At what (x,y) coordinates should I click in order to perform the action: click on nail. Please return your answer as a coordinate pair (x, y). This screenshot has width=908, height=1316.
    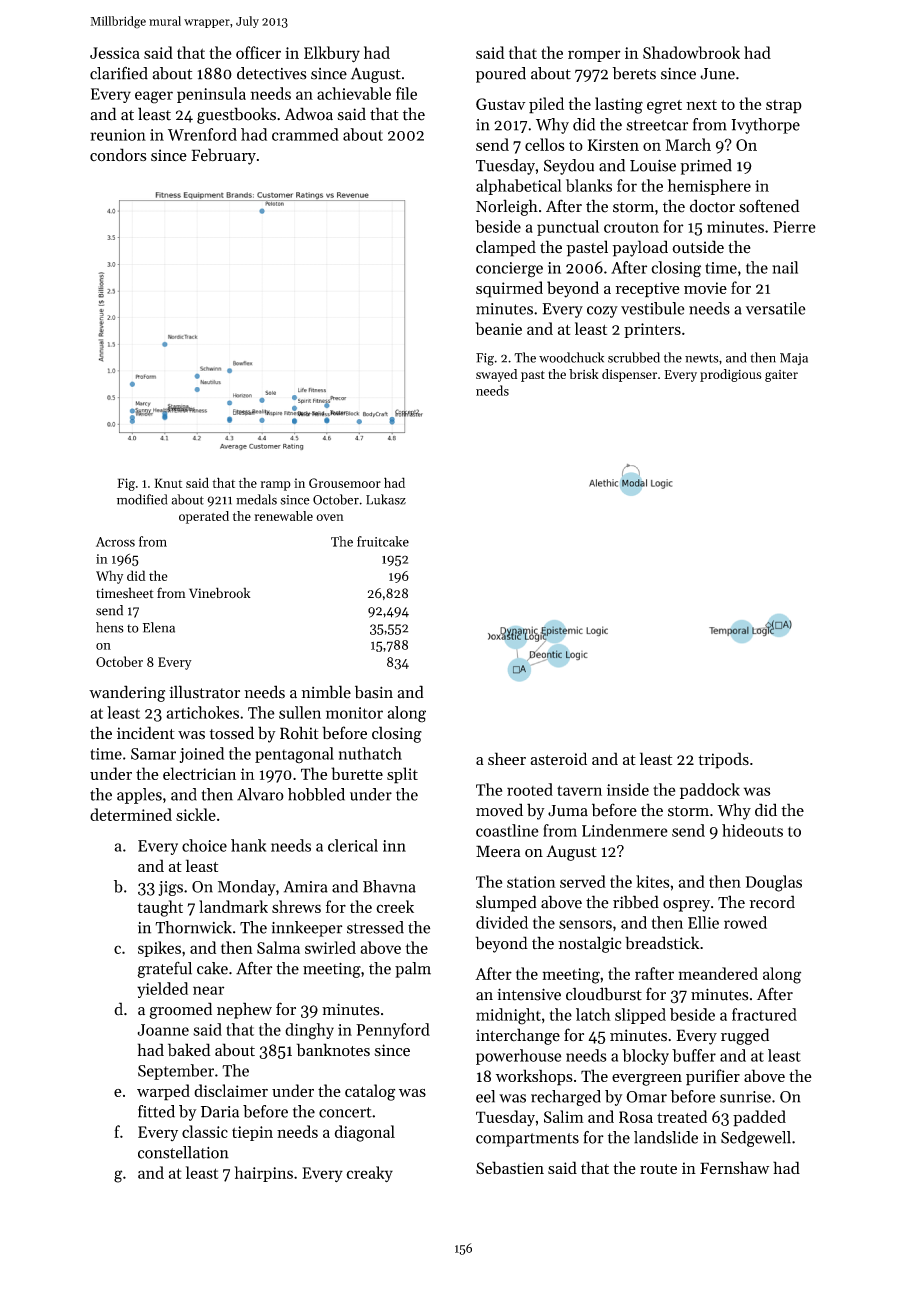
    Looking at the image, I should click on (785, 267).
